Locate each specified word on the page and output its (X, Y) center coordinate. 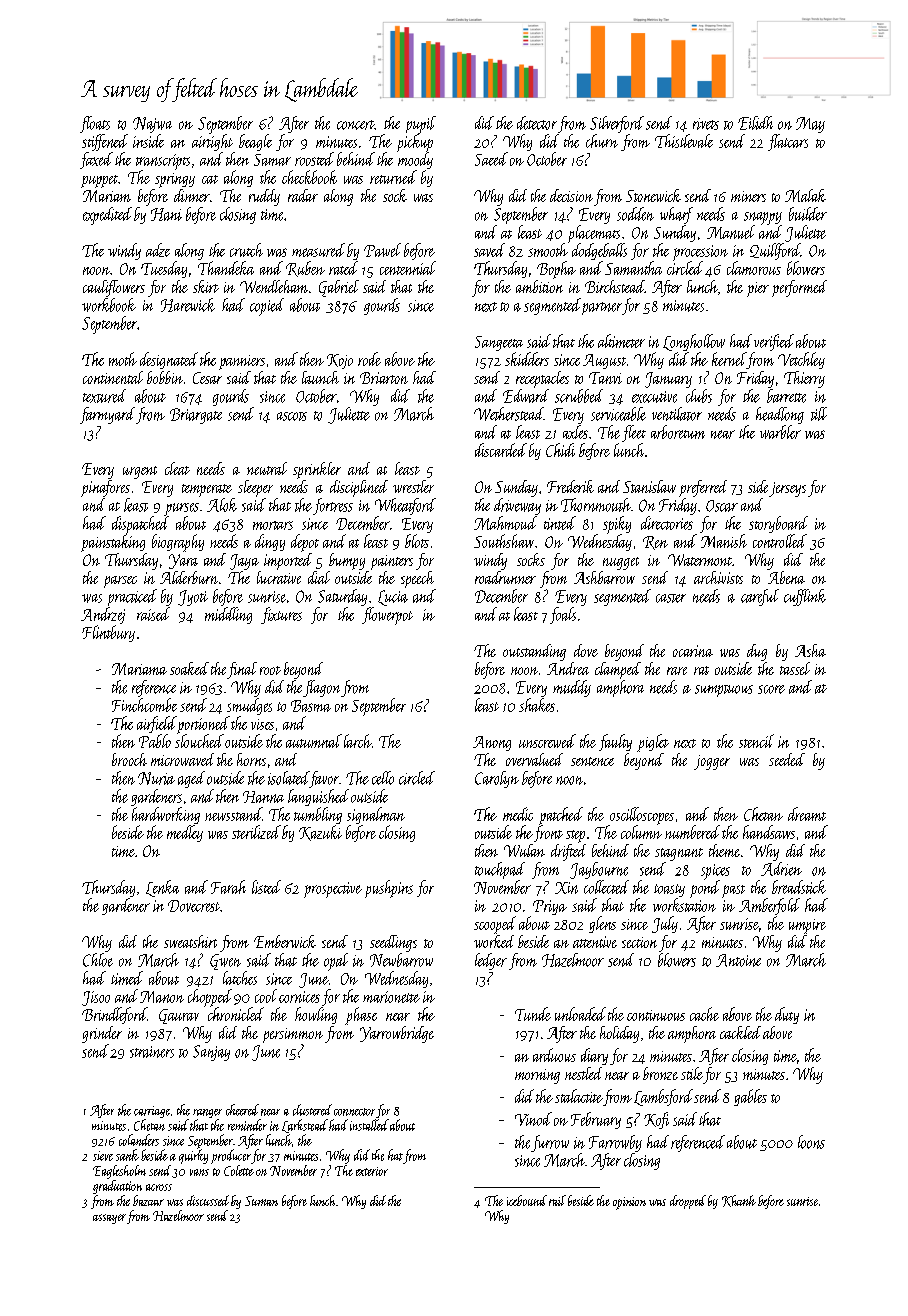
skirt (206, 286)
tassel (795, 668)
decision (571, 195)
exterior (372, 1171)
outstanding (534, 652)
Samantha (633, 268)
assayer (109, 1219)
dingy (270, 542)
